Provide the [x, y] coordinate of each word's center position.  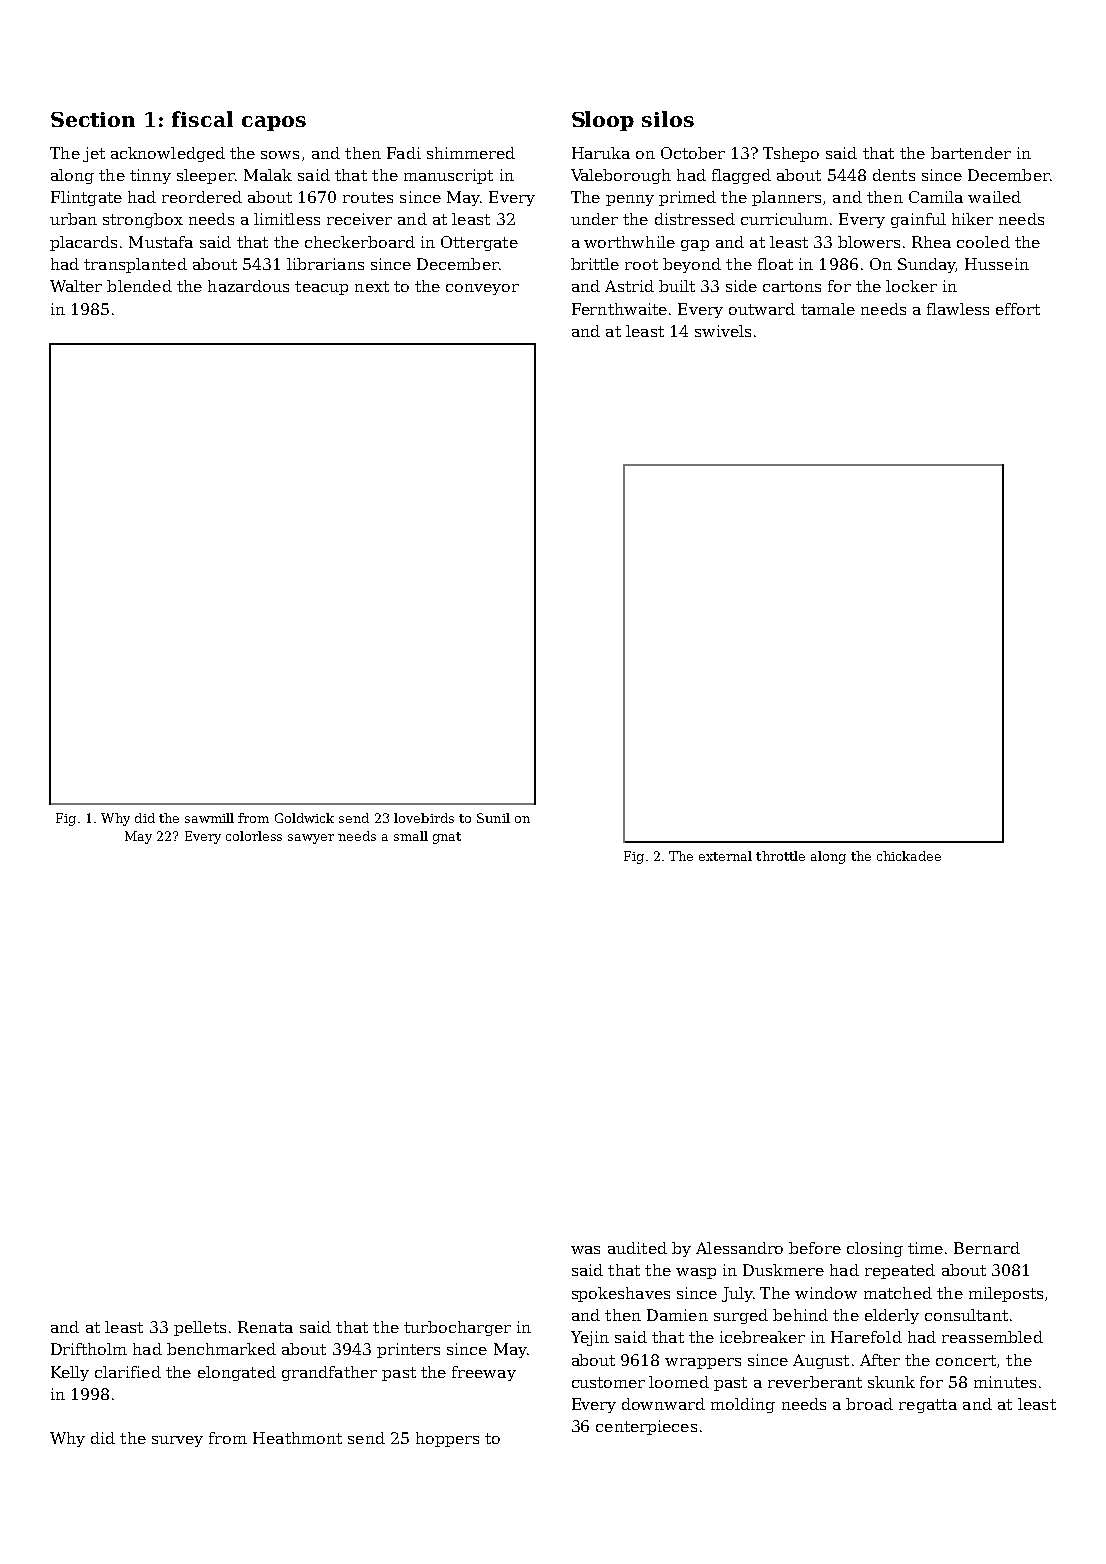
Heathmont [297, 1438]
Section [93, 119]
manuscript [448, 176]
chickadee [909, 856]
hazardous [248, 286]
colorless [254, 836]
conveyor [482, 289]
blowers [869, 242]
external [725, 856]
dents [894, 175]
